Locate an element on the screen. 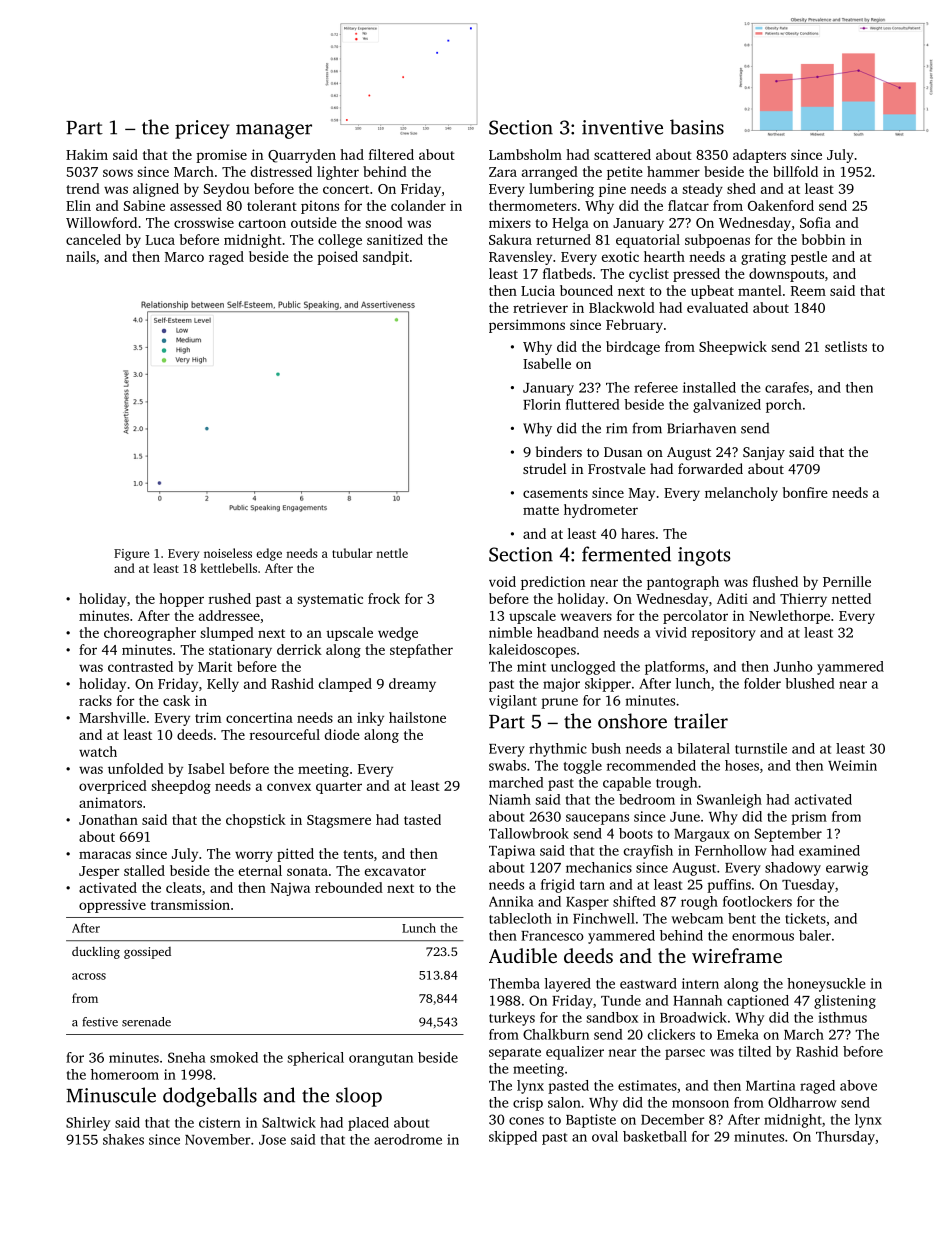 This screenshot has height=1233, width=952. crisp is located at coordinates (528, 1104).
